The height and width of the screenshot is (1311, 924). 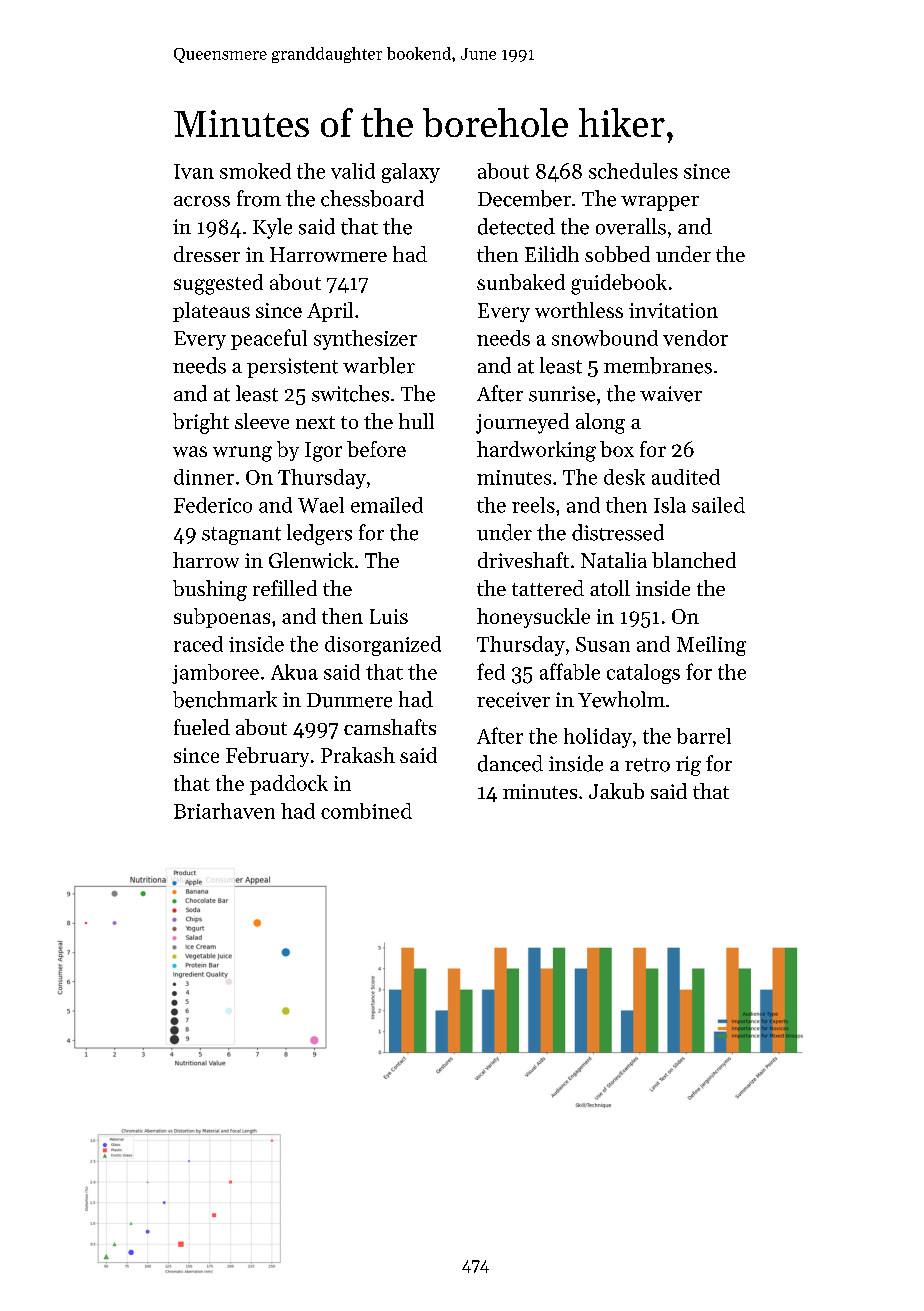 I want to click on hardworking, so click(x=536, y=451).
